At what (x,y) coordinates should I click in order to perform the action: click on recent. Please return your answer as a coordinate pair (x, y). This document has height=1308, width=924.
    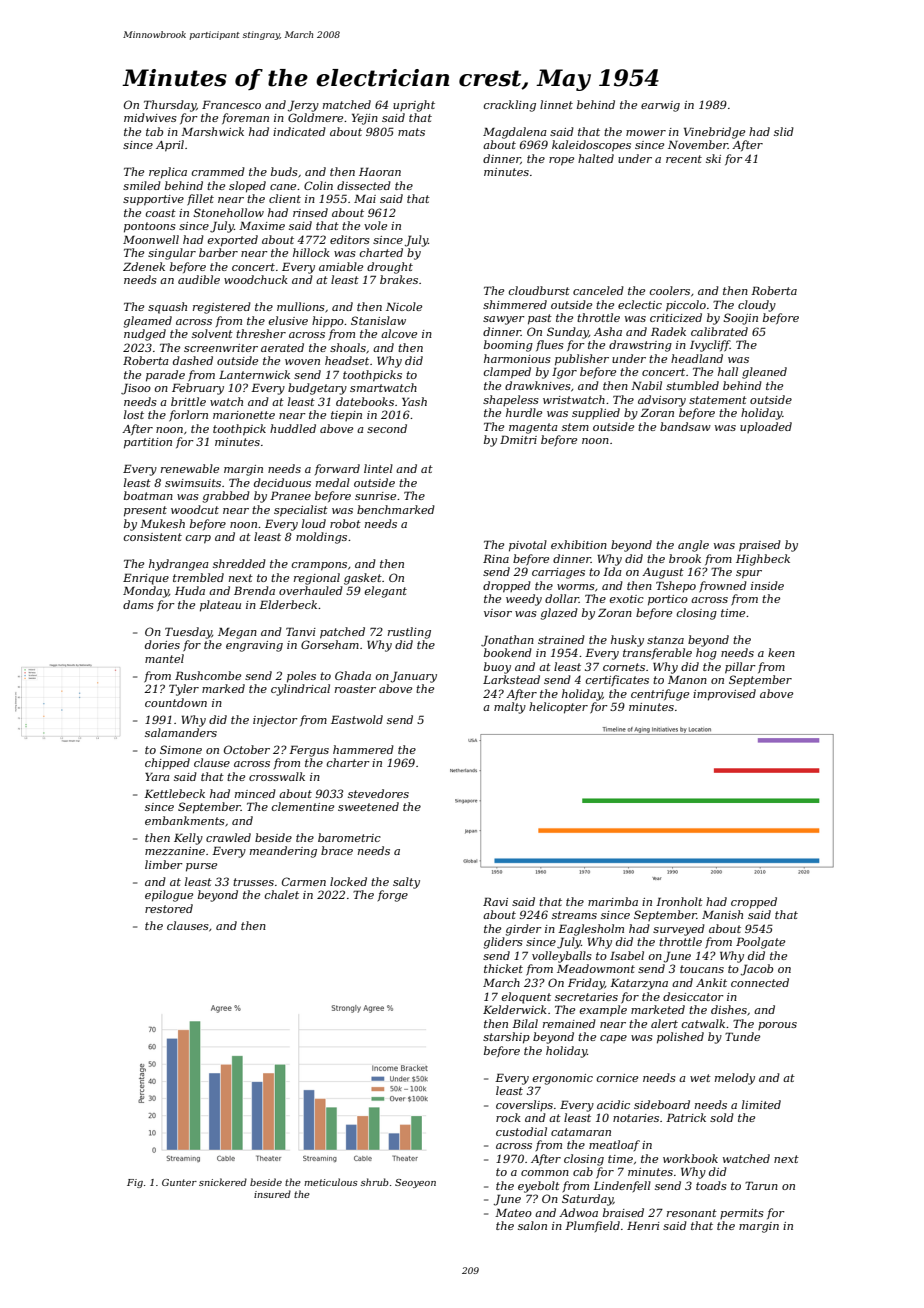
    Looking at the image, I should click on (684, 159).
